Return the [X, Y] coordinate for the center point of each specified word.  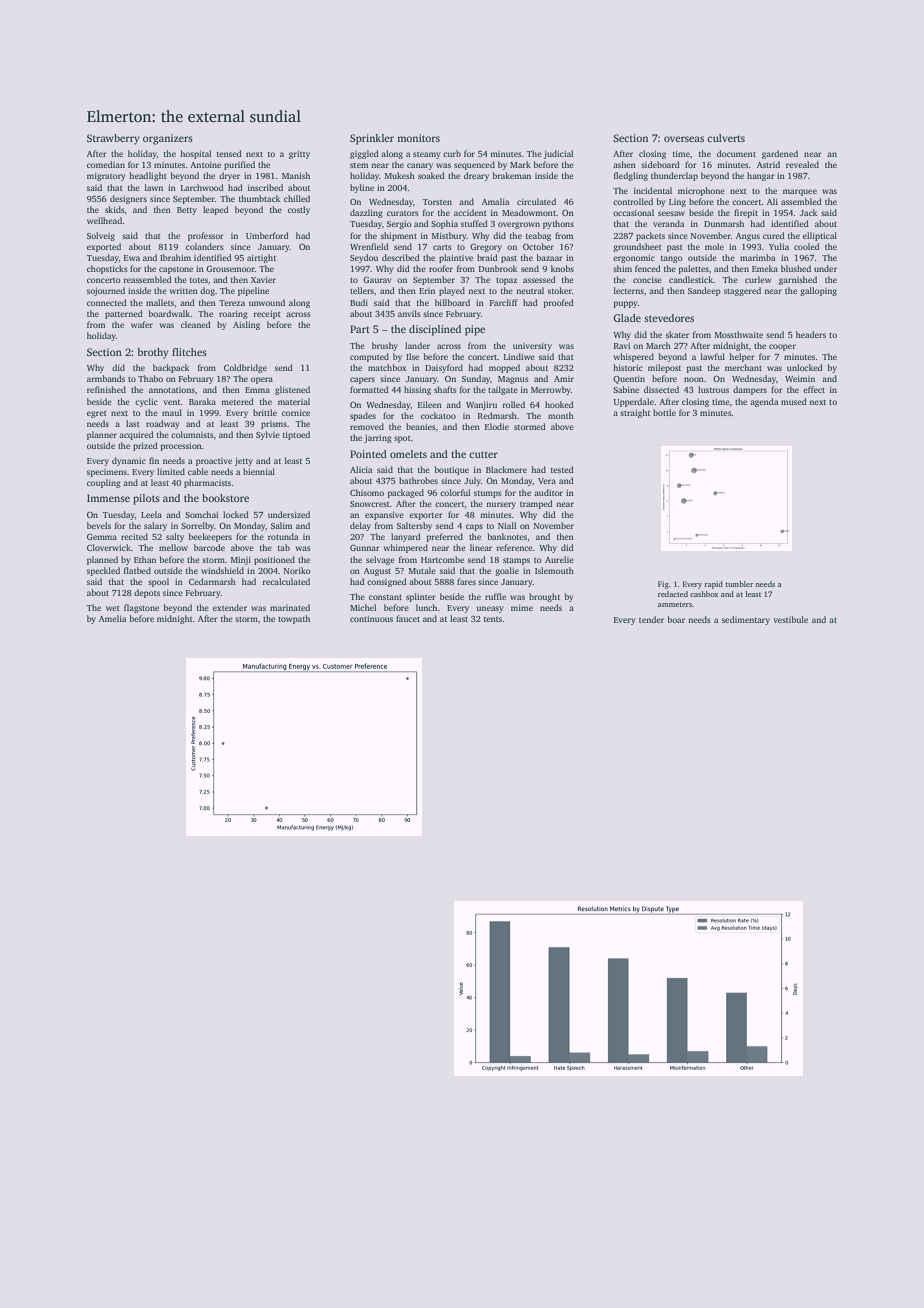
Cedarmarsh [212, 581]
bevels [99, 525]
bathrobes [418, 480]
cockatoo [438, 415]
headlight [148, 176]
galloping [818, 291]
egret [97, 414]
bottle [664, 412]
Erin [427, 291]
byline [362, 188]
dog [207, 291]
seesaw [671, 213]
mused [794, 401]
